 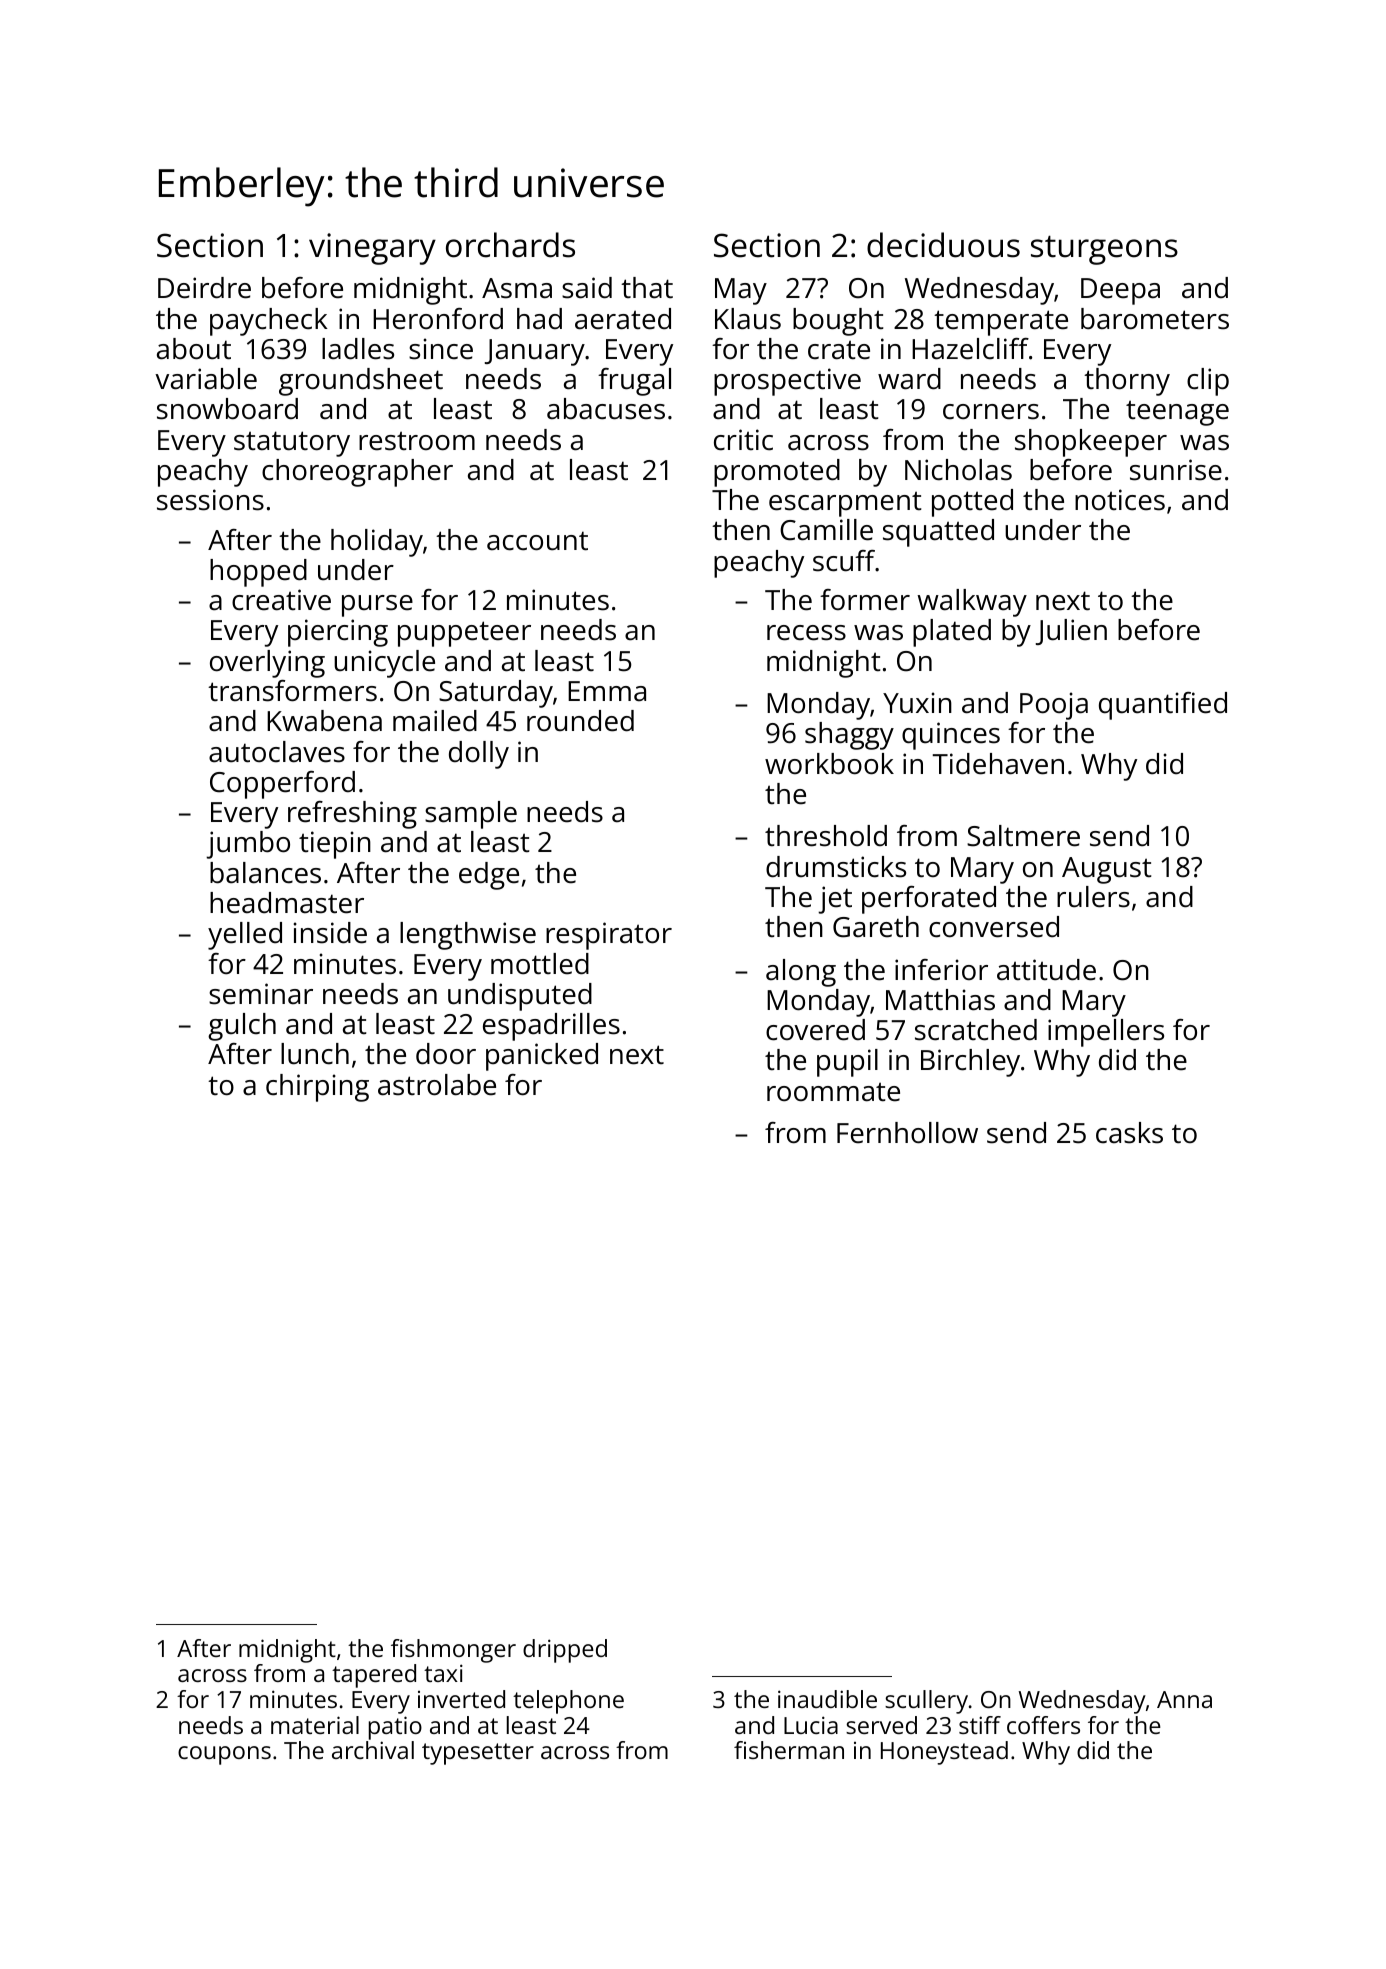 I want to click on Julien, so click(x=1071, y=632).
